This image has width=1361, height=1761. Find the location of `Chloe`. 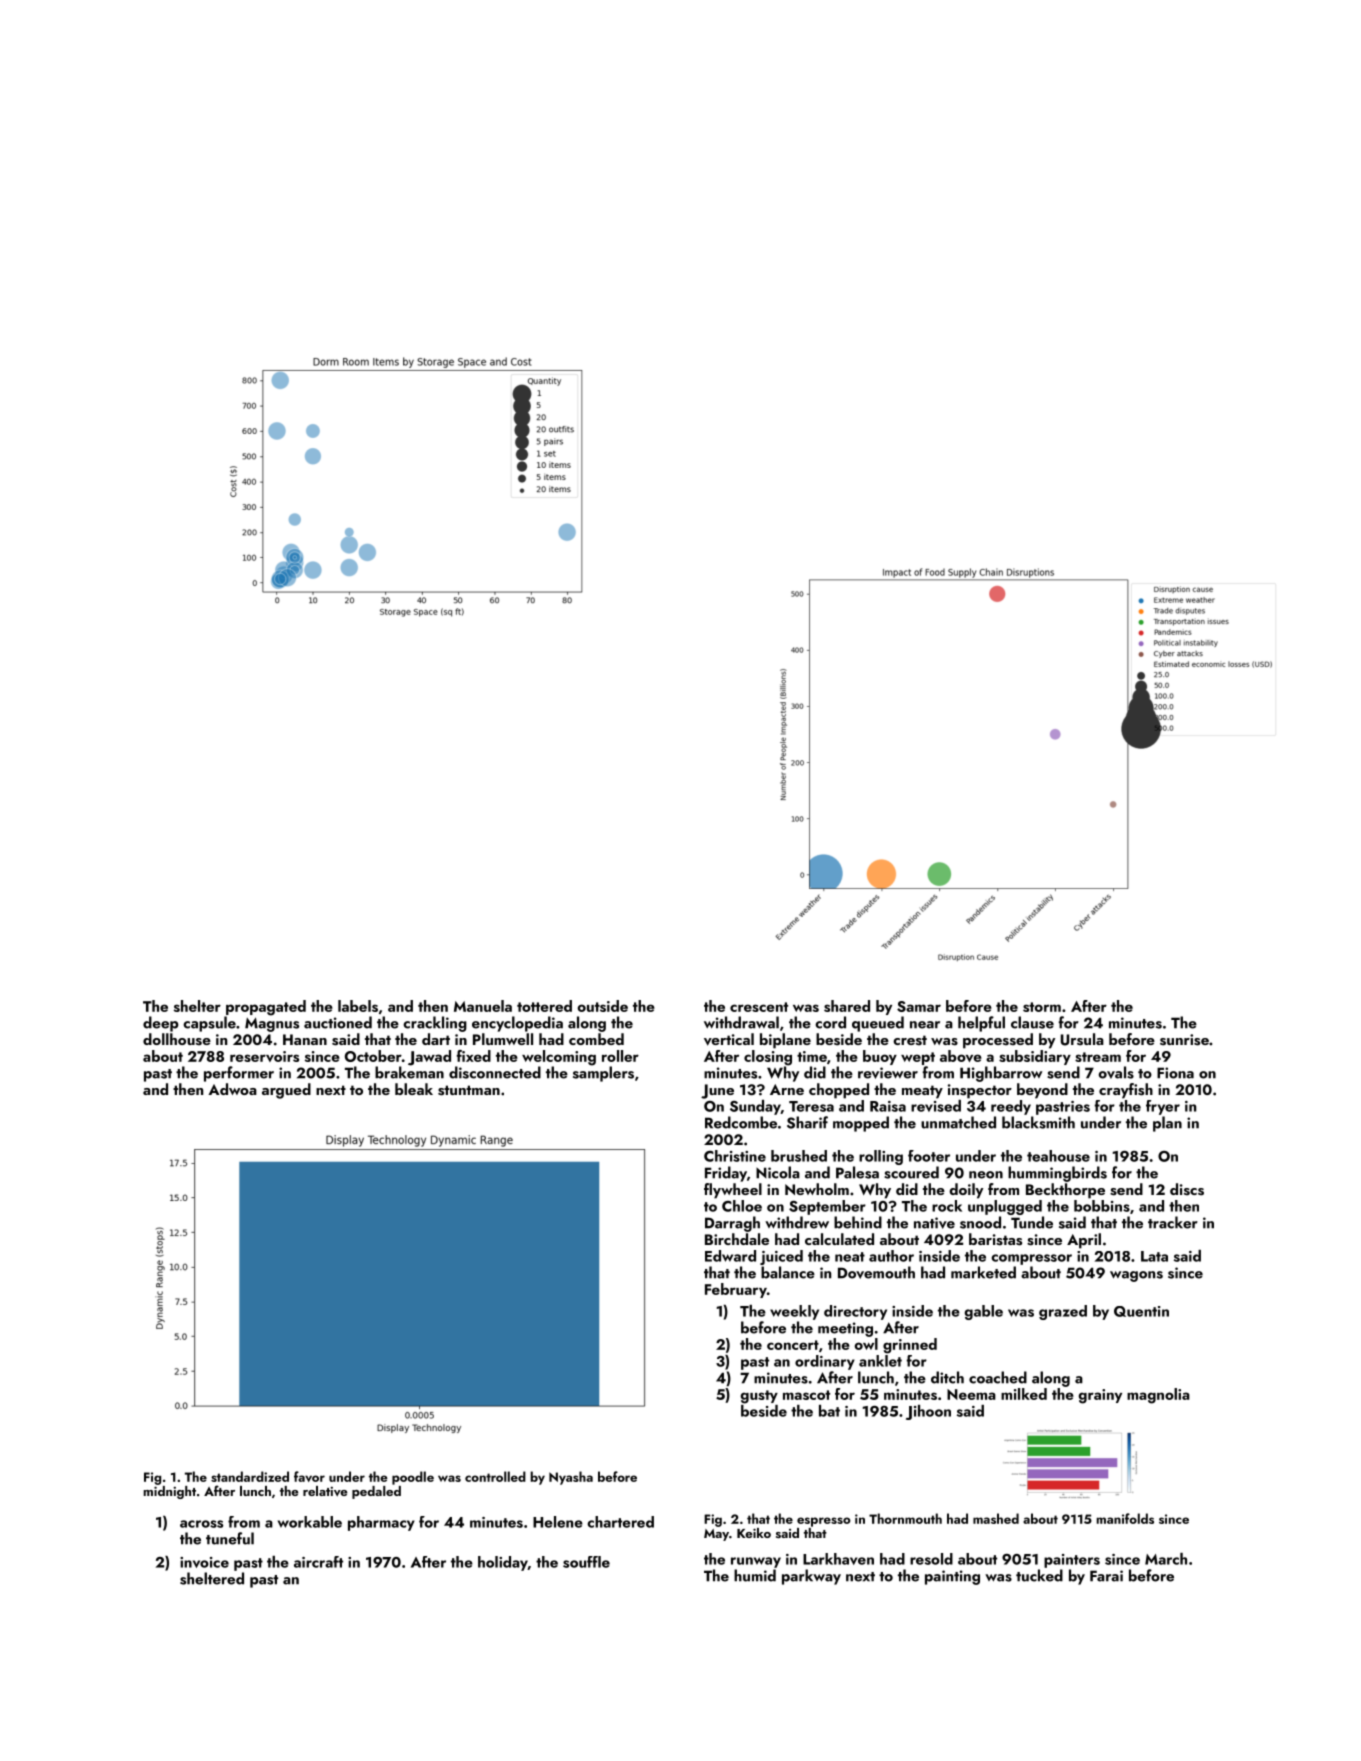

Chloe is located at coordinates (742, 1206).
